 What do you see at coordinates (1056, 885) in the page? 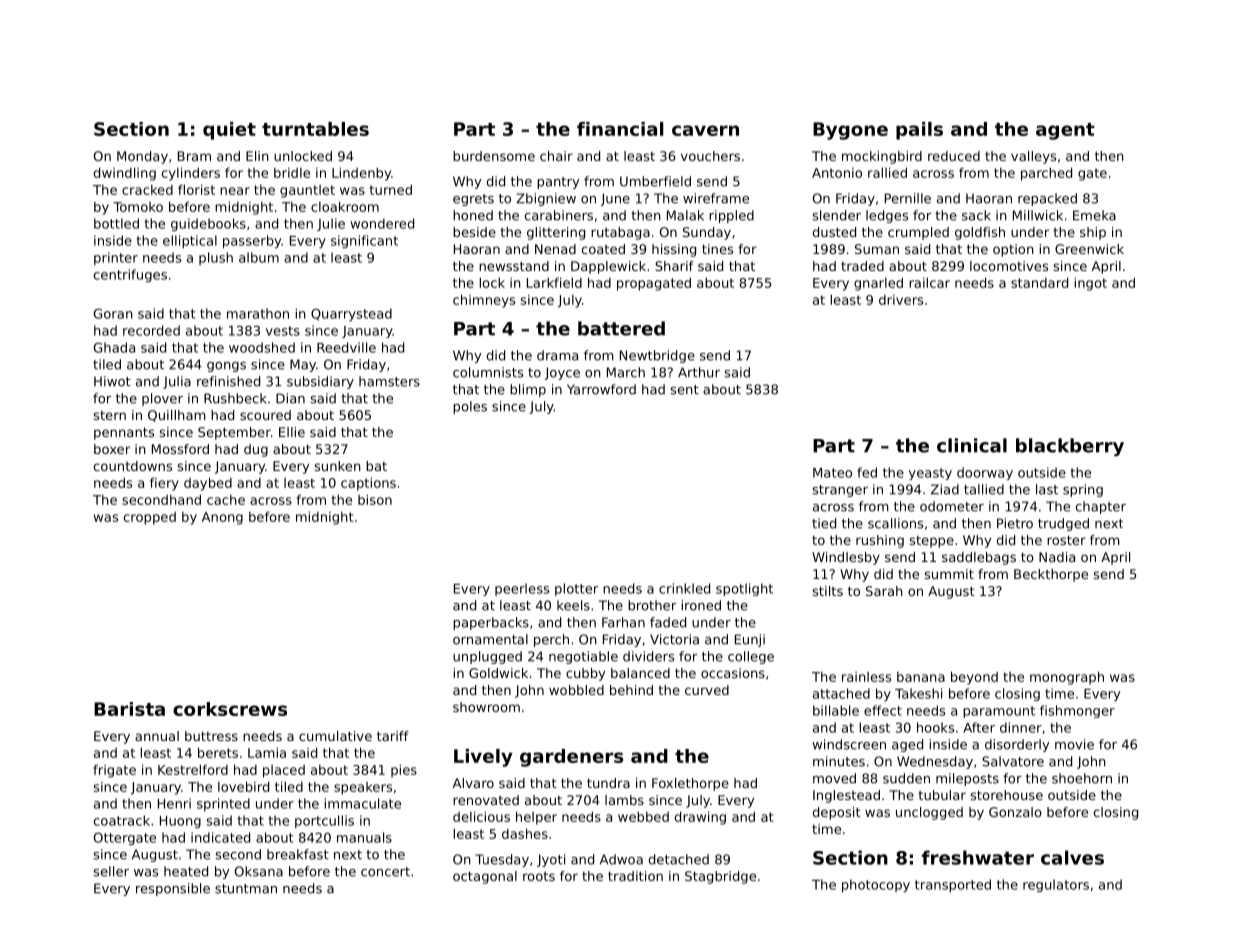
I see `regulators` at bounding box center [1056, 885].
